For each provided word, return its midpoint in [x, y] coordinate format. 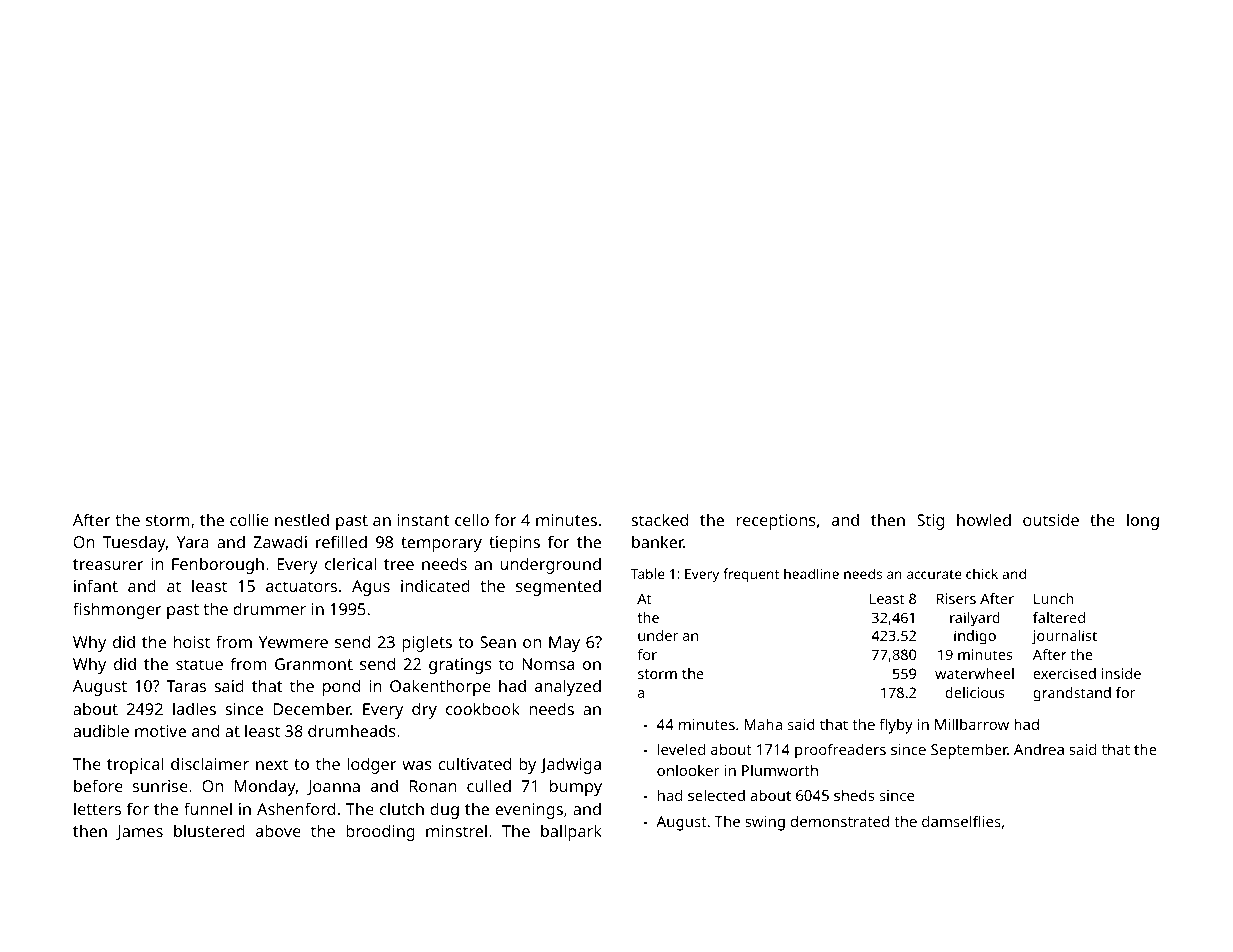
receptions [776, 522]
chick [982, 573]
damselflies [961, 821]
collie [249, 519]
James [139, 832]
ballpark [571, 832]
